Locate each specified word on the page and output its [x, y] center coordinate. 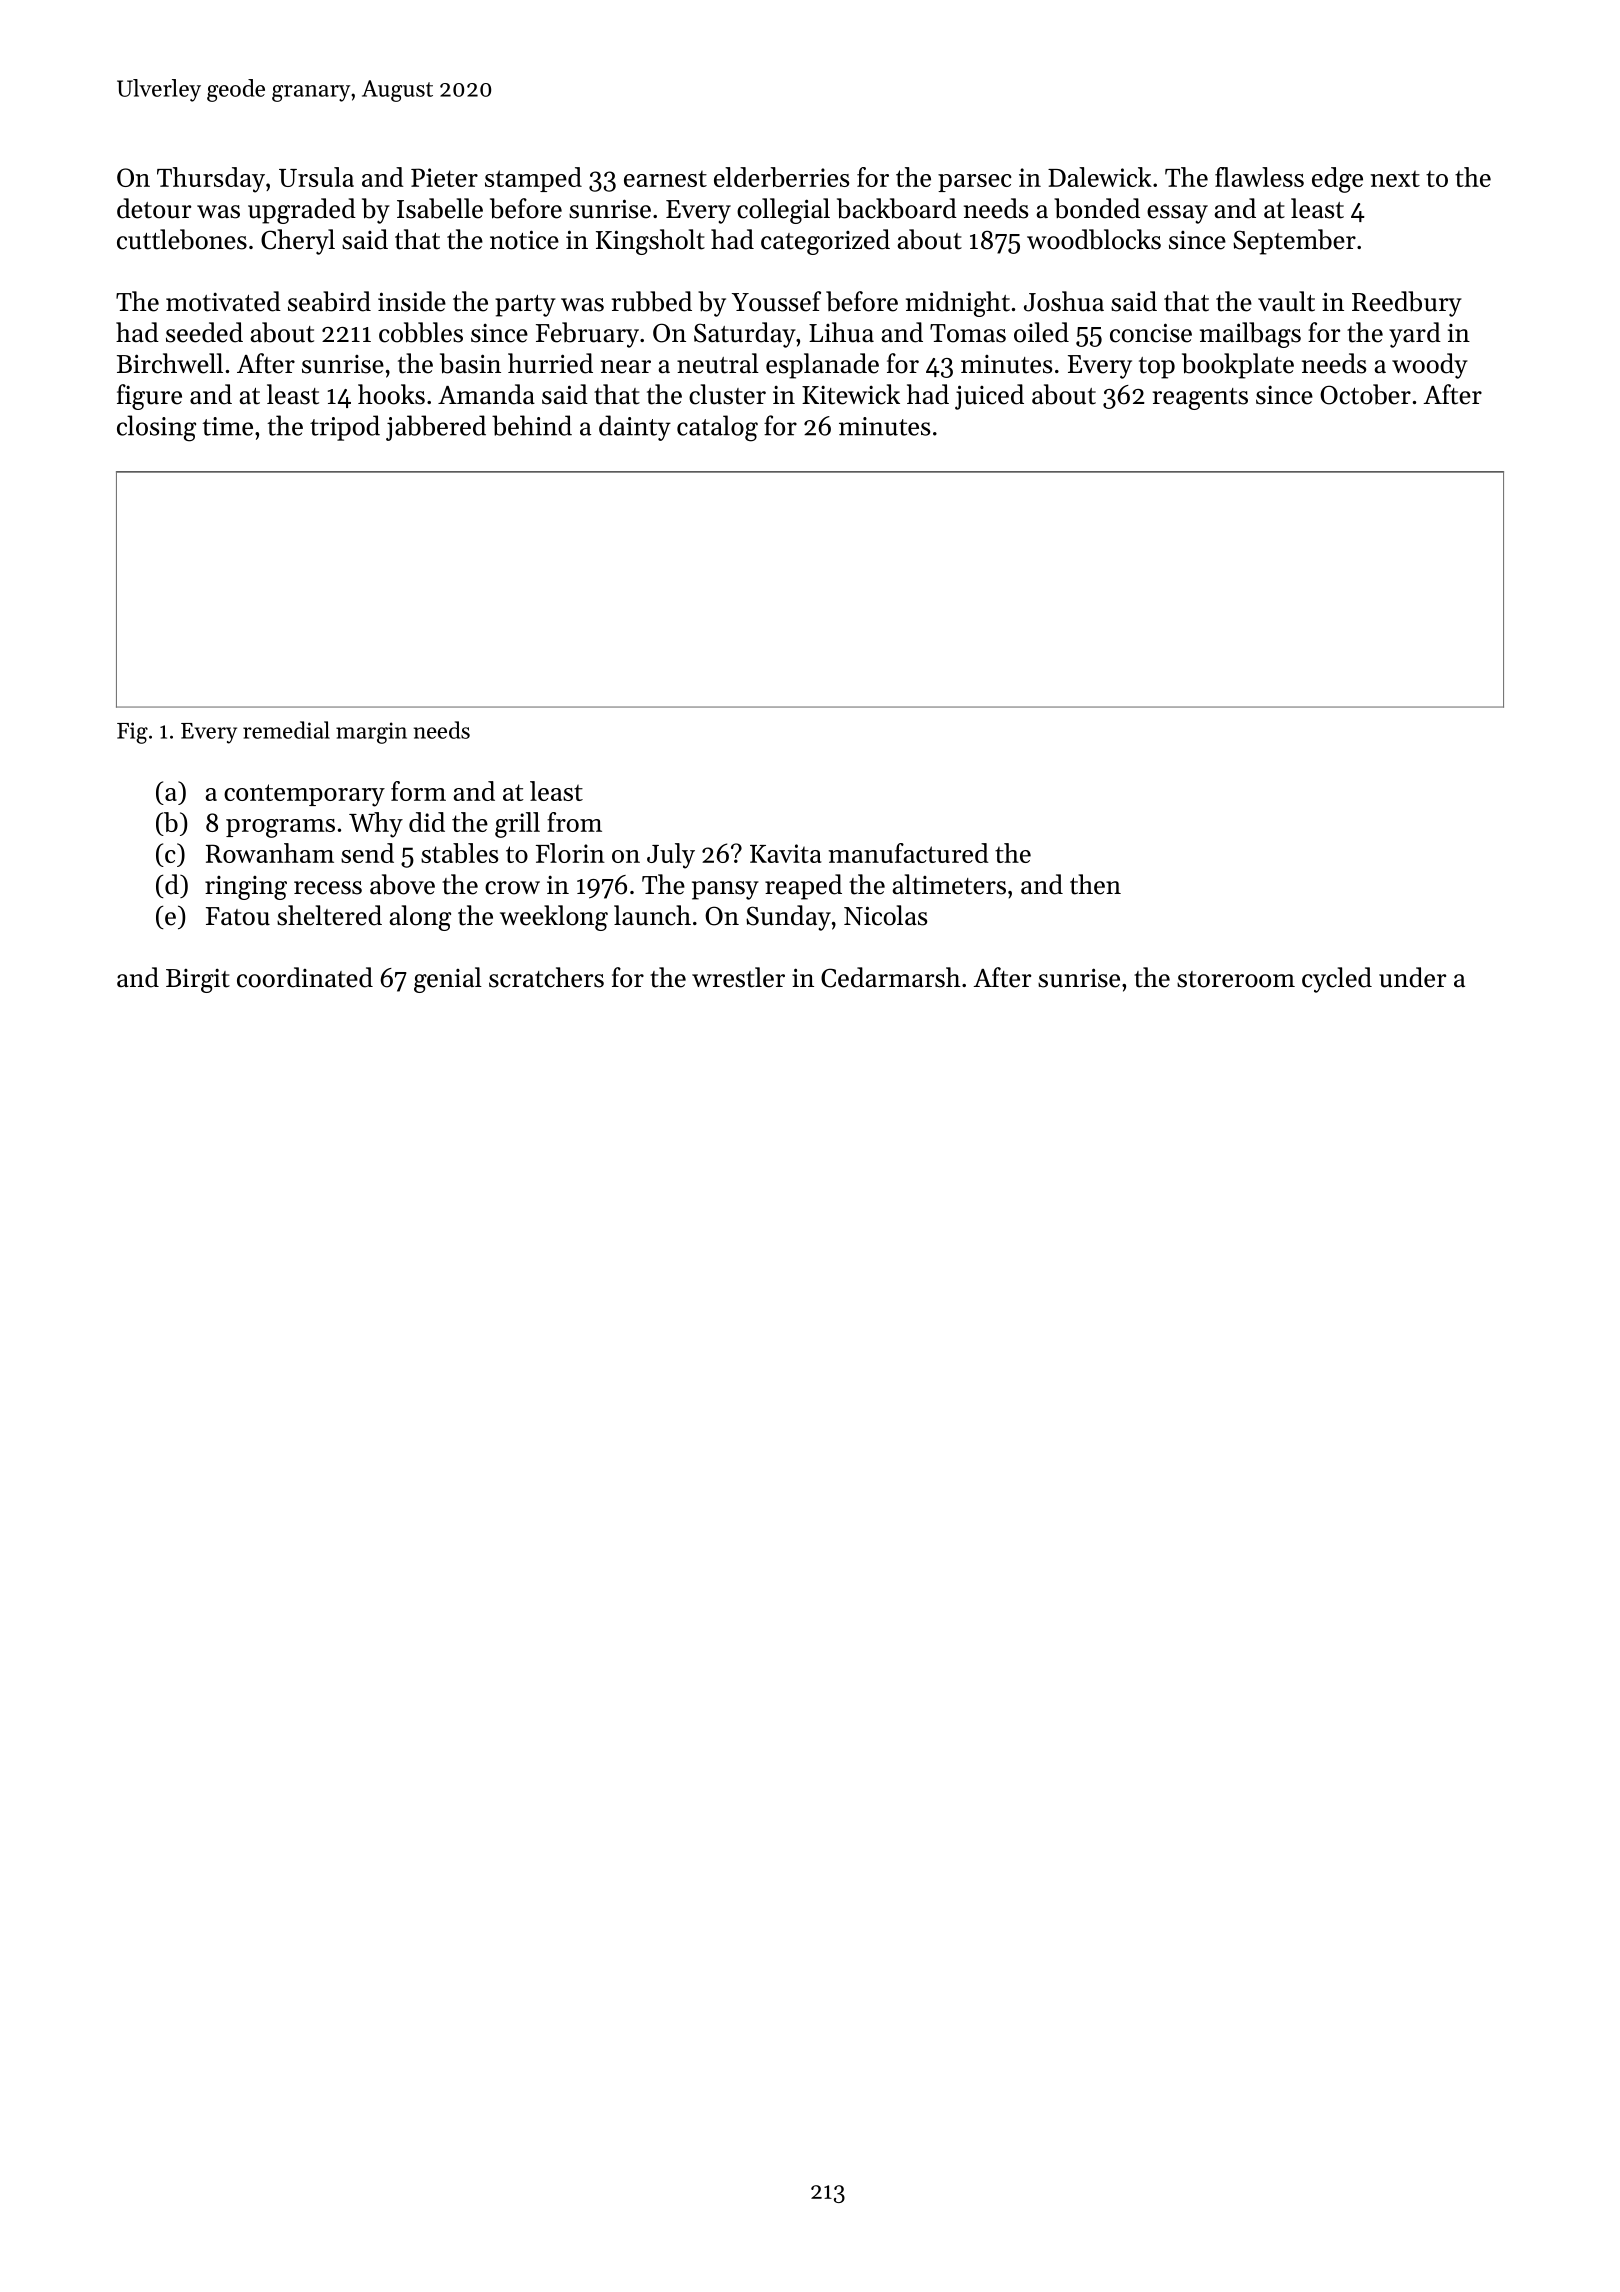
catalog [717, 428]
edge [1337, 180]
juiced [989, 397]
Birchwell [170, 363]
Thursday [211, 180]
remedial [286, 730]
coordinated [305, 977]
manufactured [909, 853]
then [1095, 884]
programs [280, 828]
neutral [718, 363]
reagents [1200, 399]
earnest [665, 179]
